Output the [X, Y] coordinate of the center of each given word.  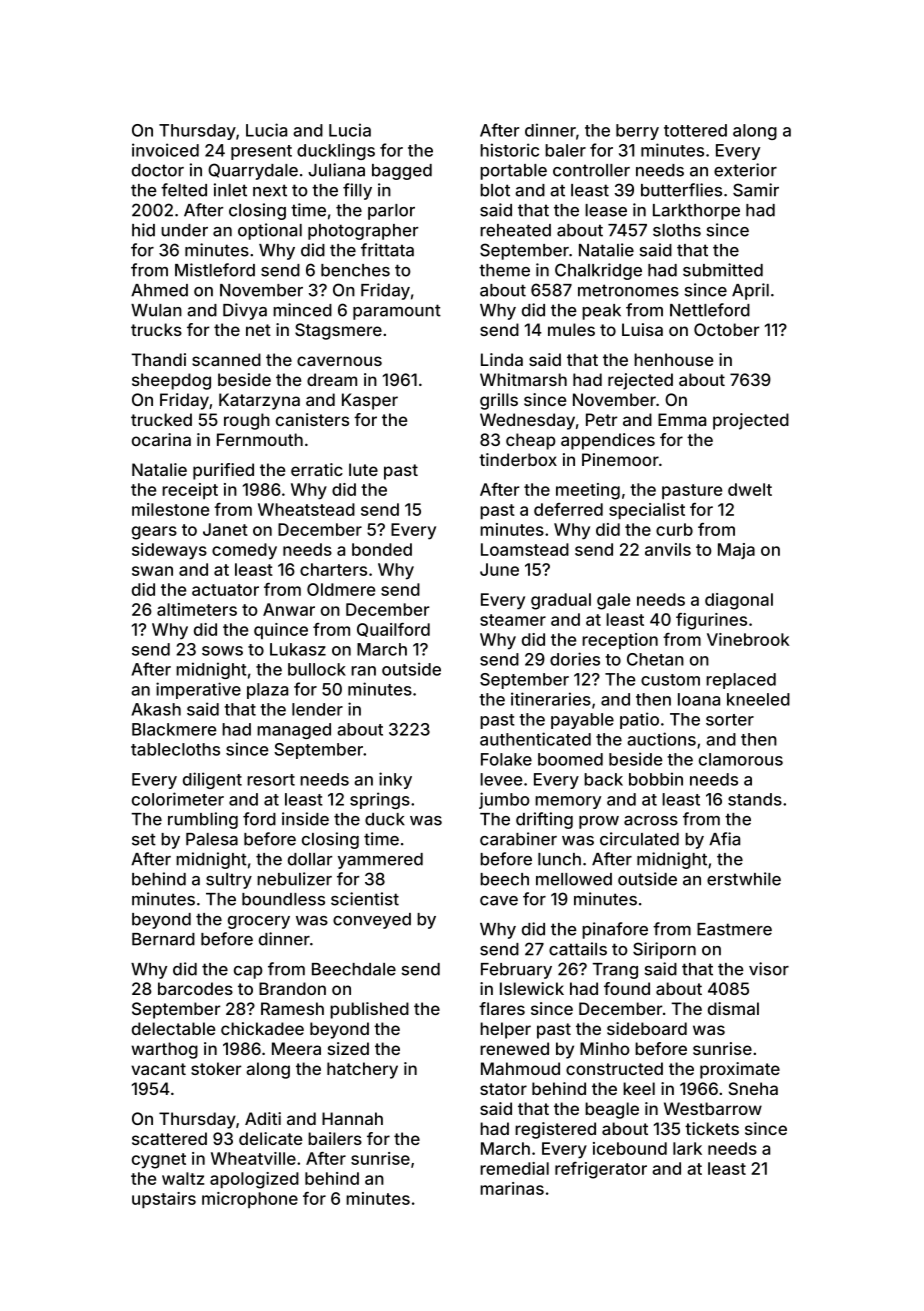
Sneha [753, 1088]
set [144, 839]
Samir [756, 190]
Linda [502, 359]
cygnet [159, 1161]
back [603, 779]
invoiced [165, 150]
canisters [312, 419]
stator [503, 1089]
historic [509, 150]
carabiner [518, 839]
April [750, 291]
